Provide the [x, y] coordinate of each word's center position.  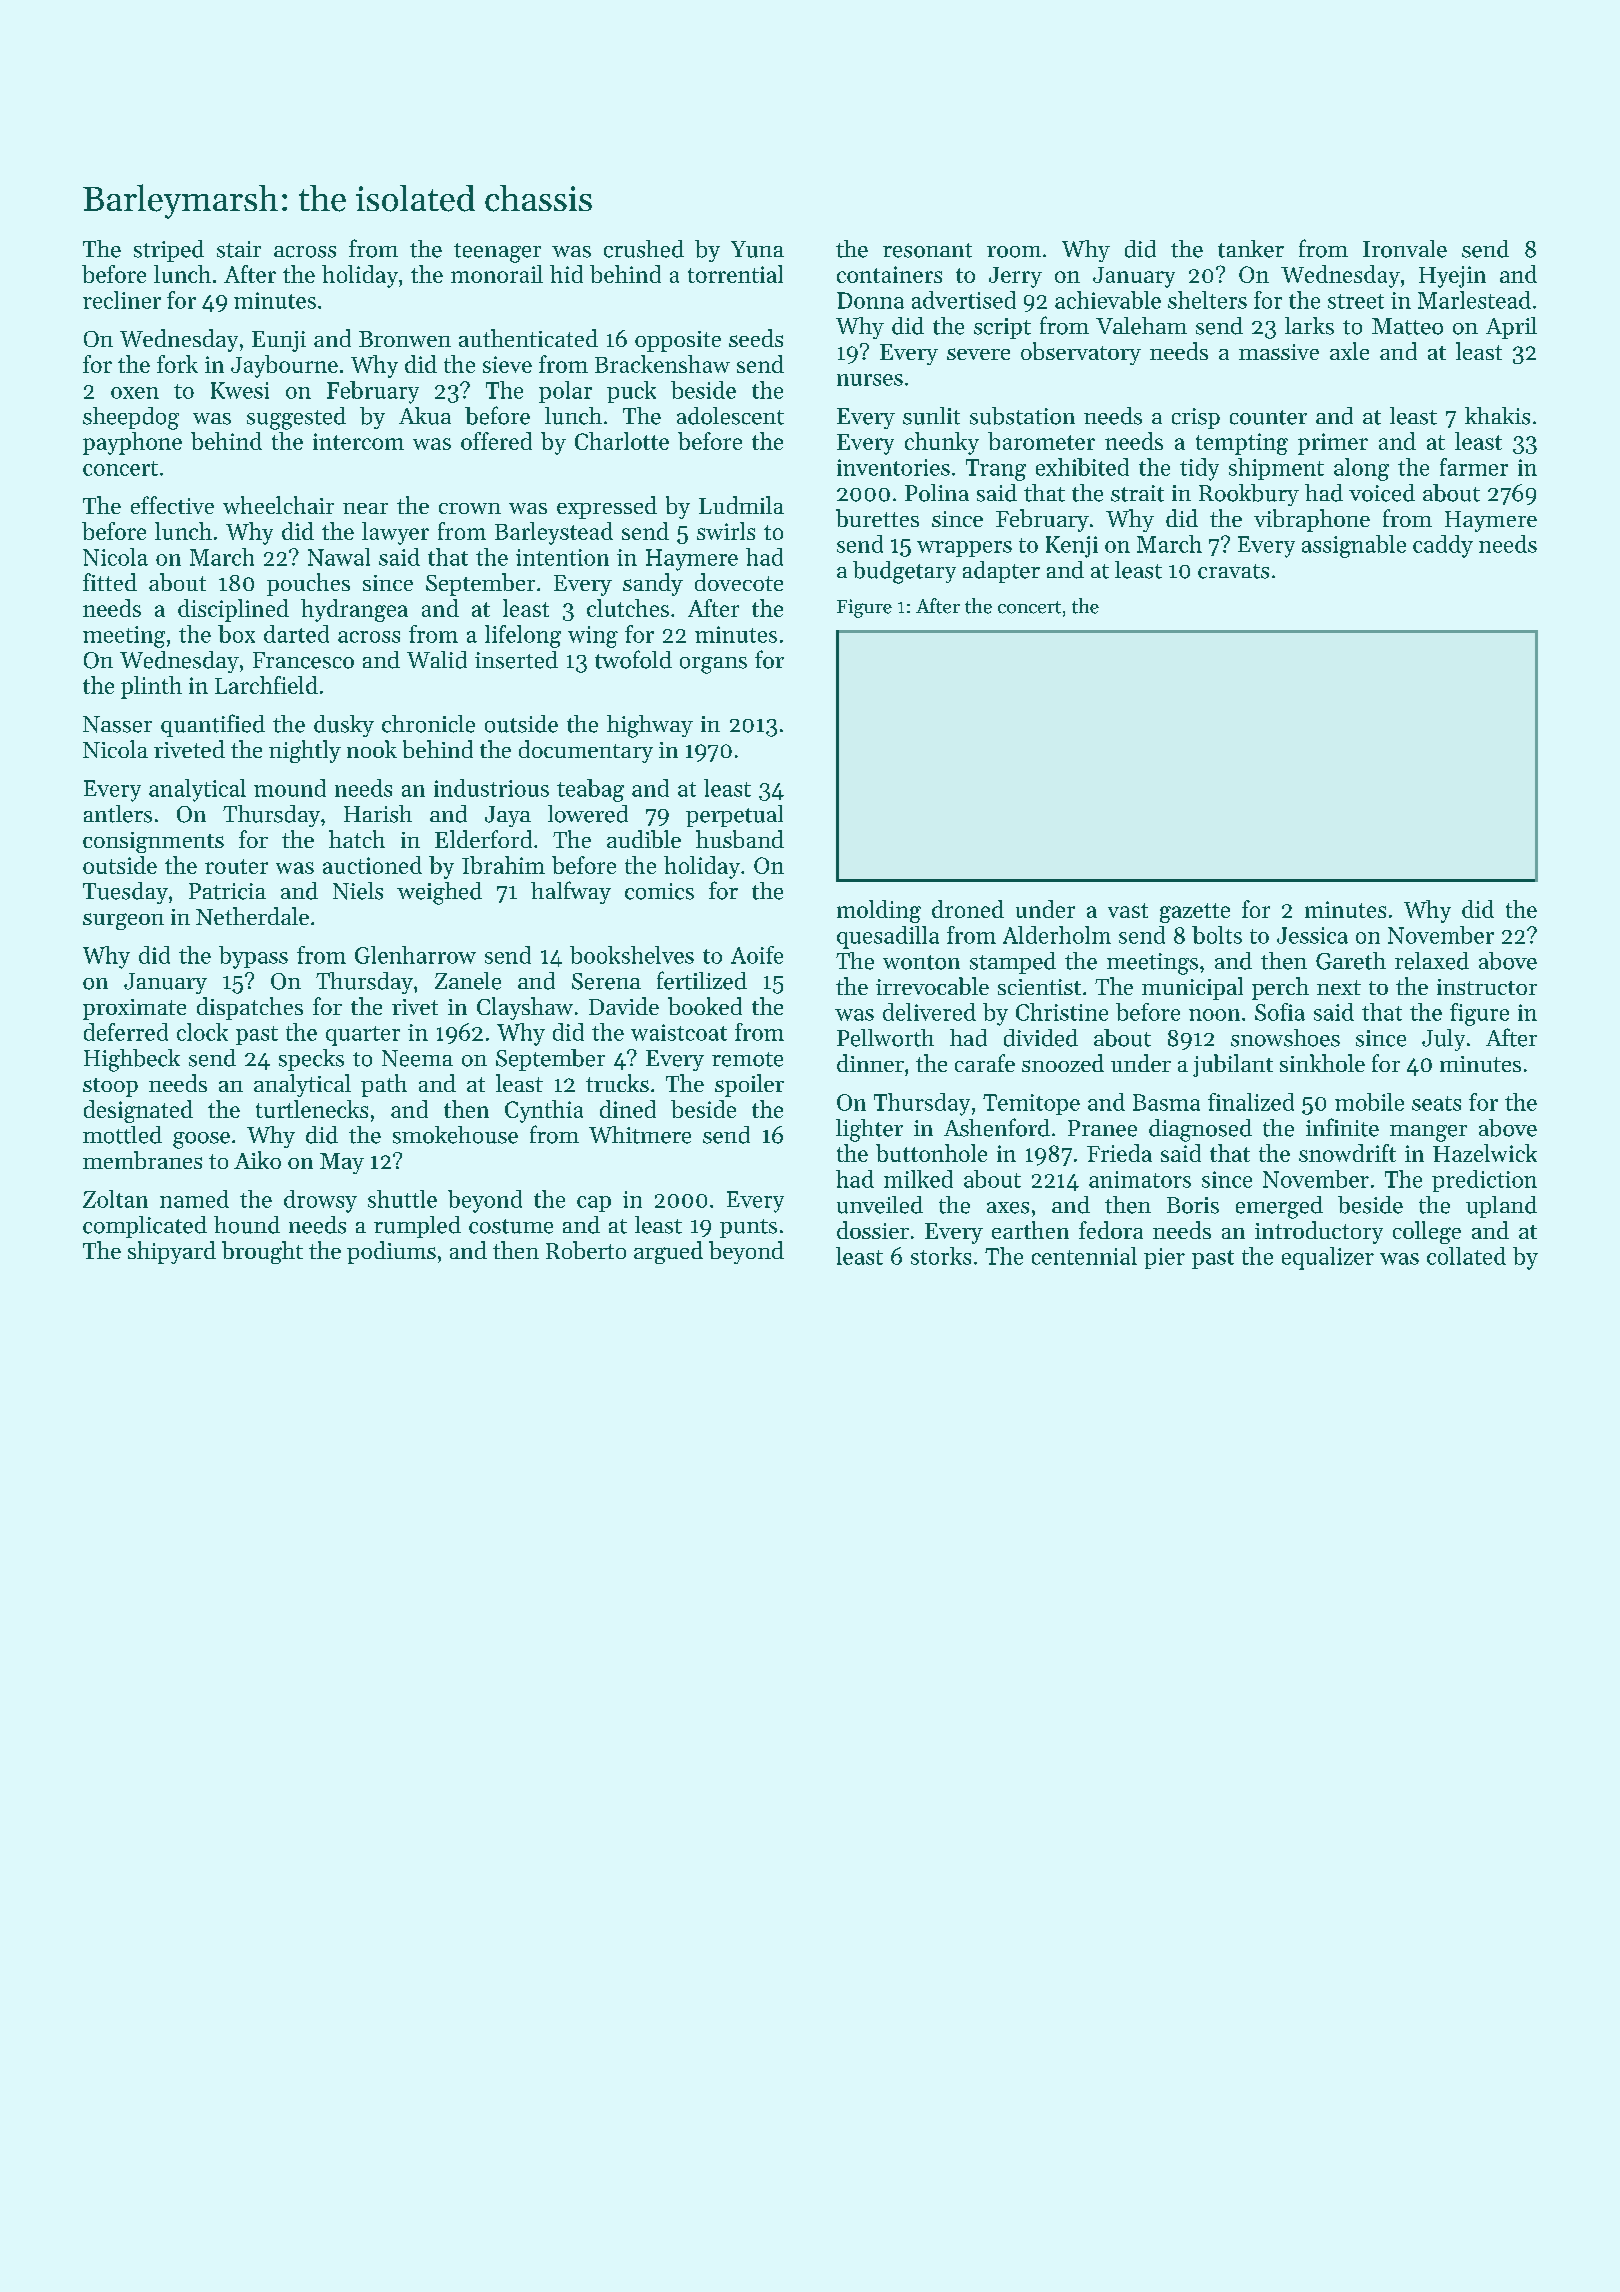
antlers [118, 814]
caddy [1443, 546]
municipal [1192, 988]
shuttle [402, 1199]
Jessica [1312, 935]
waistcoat [679, 1032]
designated [138, 1111]
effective [172, 505]
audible [644, 839]
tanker [1251, 249]
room [1014, 252]
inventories [893, 467]
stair [239, 249]
